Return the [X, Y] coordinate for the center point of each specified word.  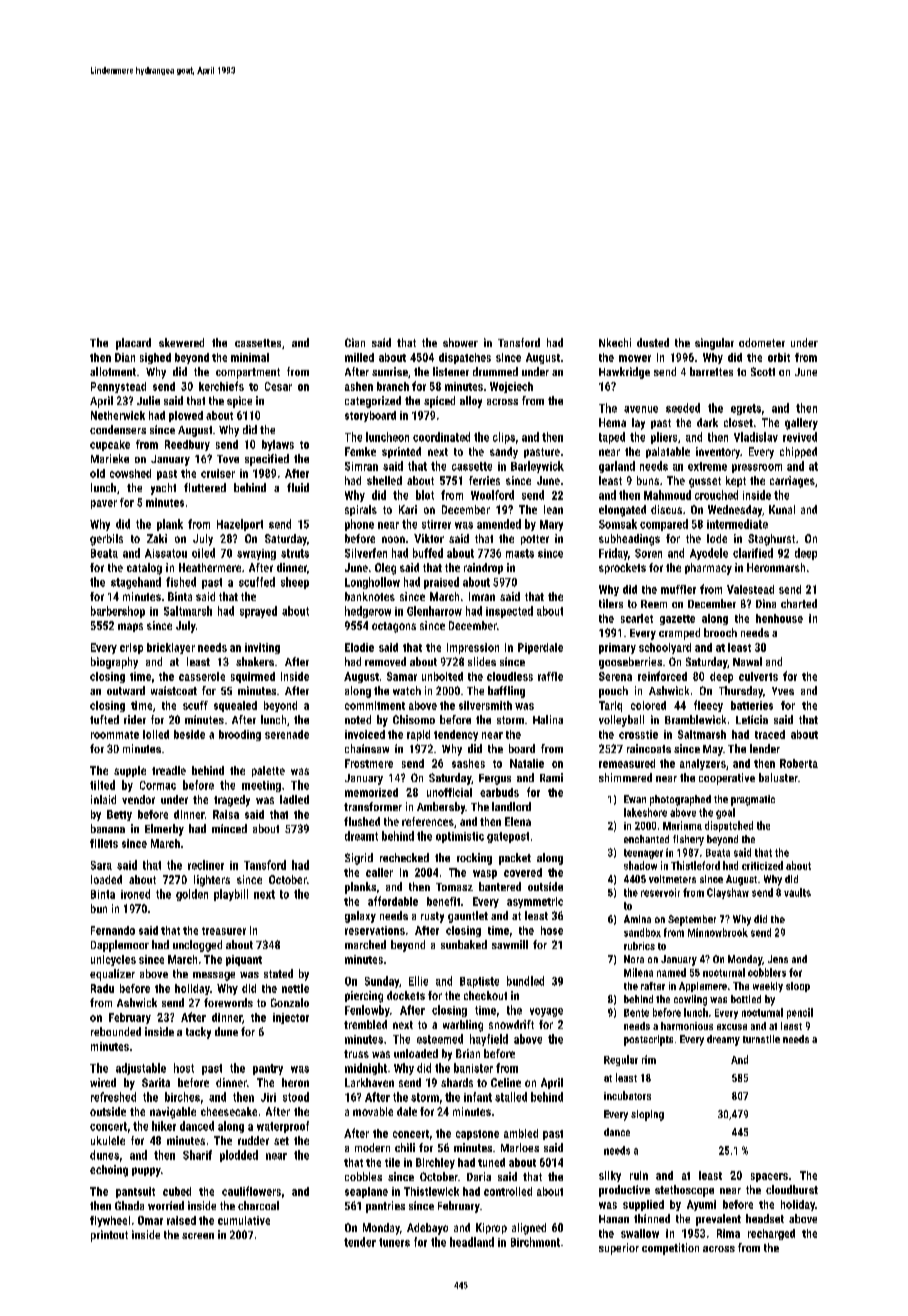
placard [133, 344]
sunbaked [464, 944]
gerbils [106, 540]
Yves [783, 691]
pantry [268, 1069]
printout [109, 1236]
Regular [621, 1060]
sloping [647, 1115]
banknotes [370, 596]
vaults [797, 892]
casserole [202, 676]
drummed [495, 371]
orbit [779, 357]
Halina [548, 719]
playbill [231, 895]
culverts [758, 676]
